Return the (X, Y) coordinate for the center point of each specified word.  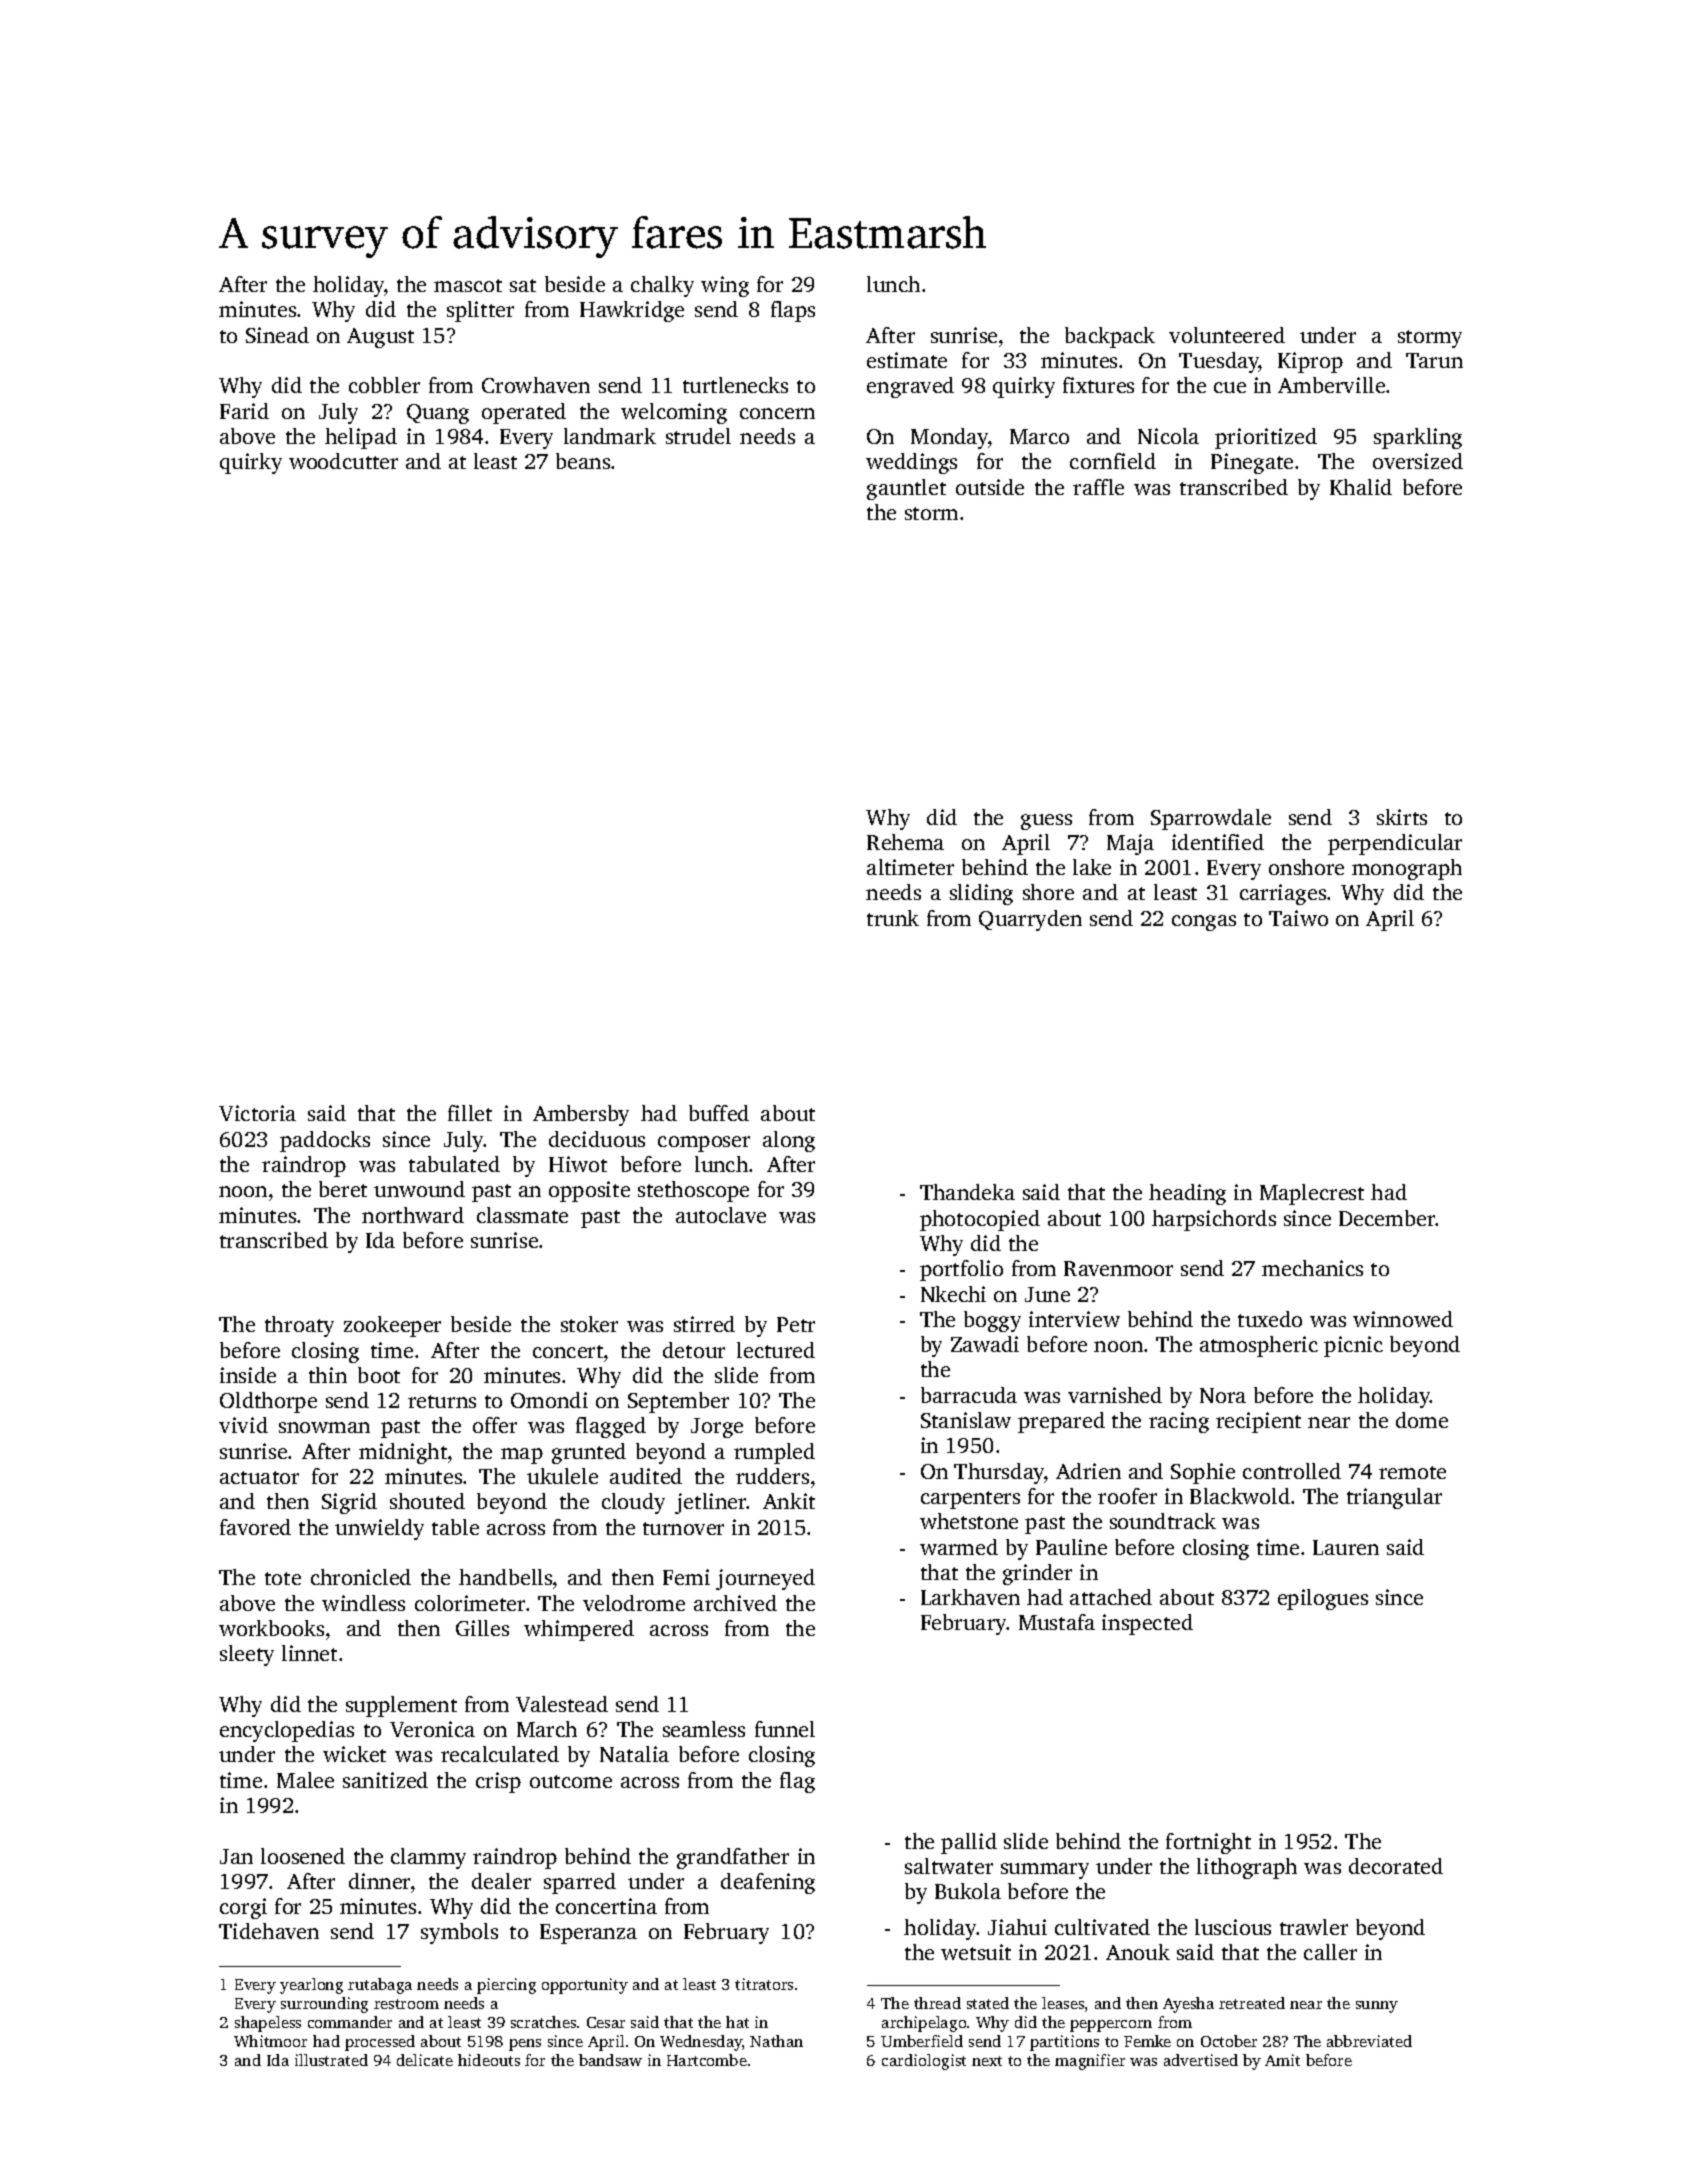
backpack (1110, 337)
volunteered (1227, 335)
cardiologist (924, 2062)
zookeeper (392, 1326)
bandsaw (610, 2060)
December (1387, 1218)
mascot (468, 285)
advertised (1201, 2060)
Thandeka (967, 1192)
